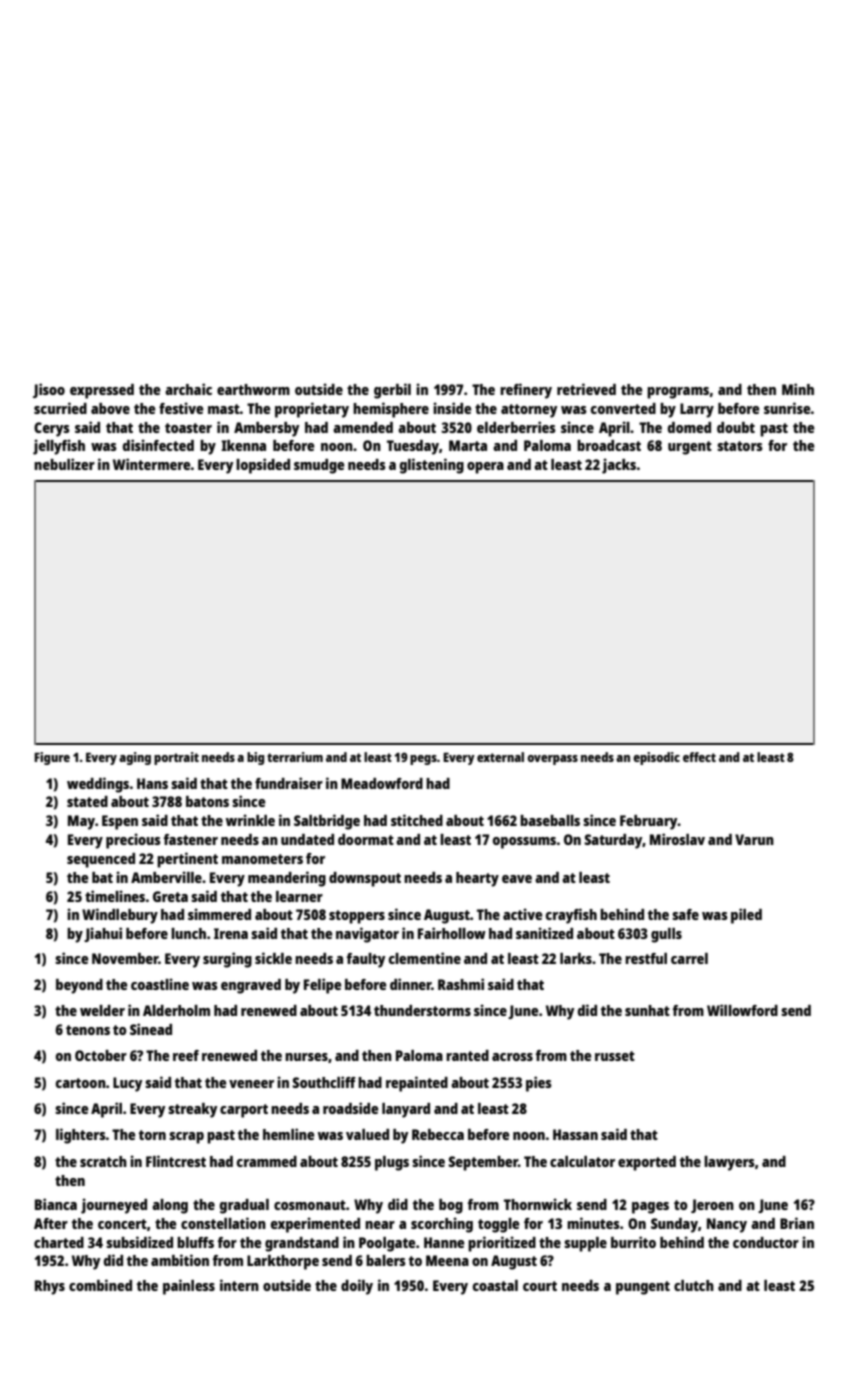 The width and height of the screenshot is (849, 1400). Describe the element at coordinates (392, 391) in the screenshot. I see `gerbil` at that location.
